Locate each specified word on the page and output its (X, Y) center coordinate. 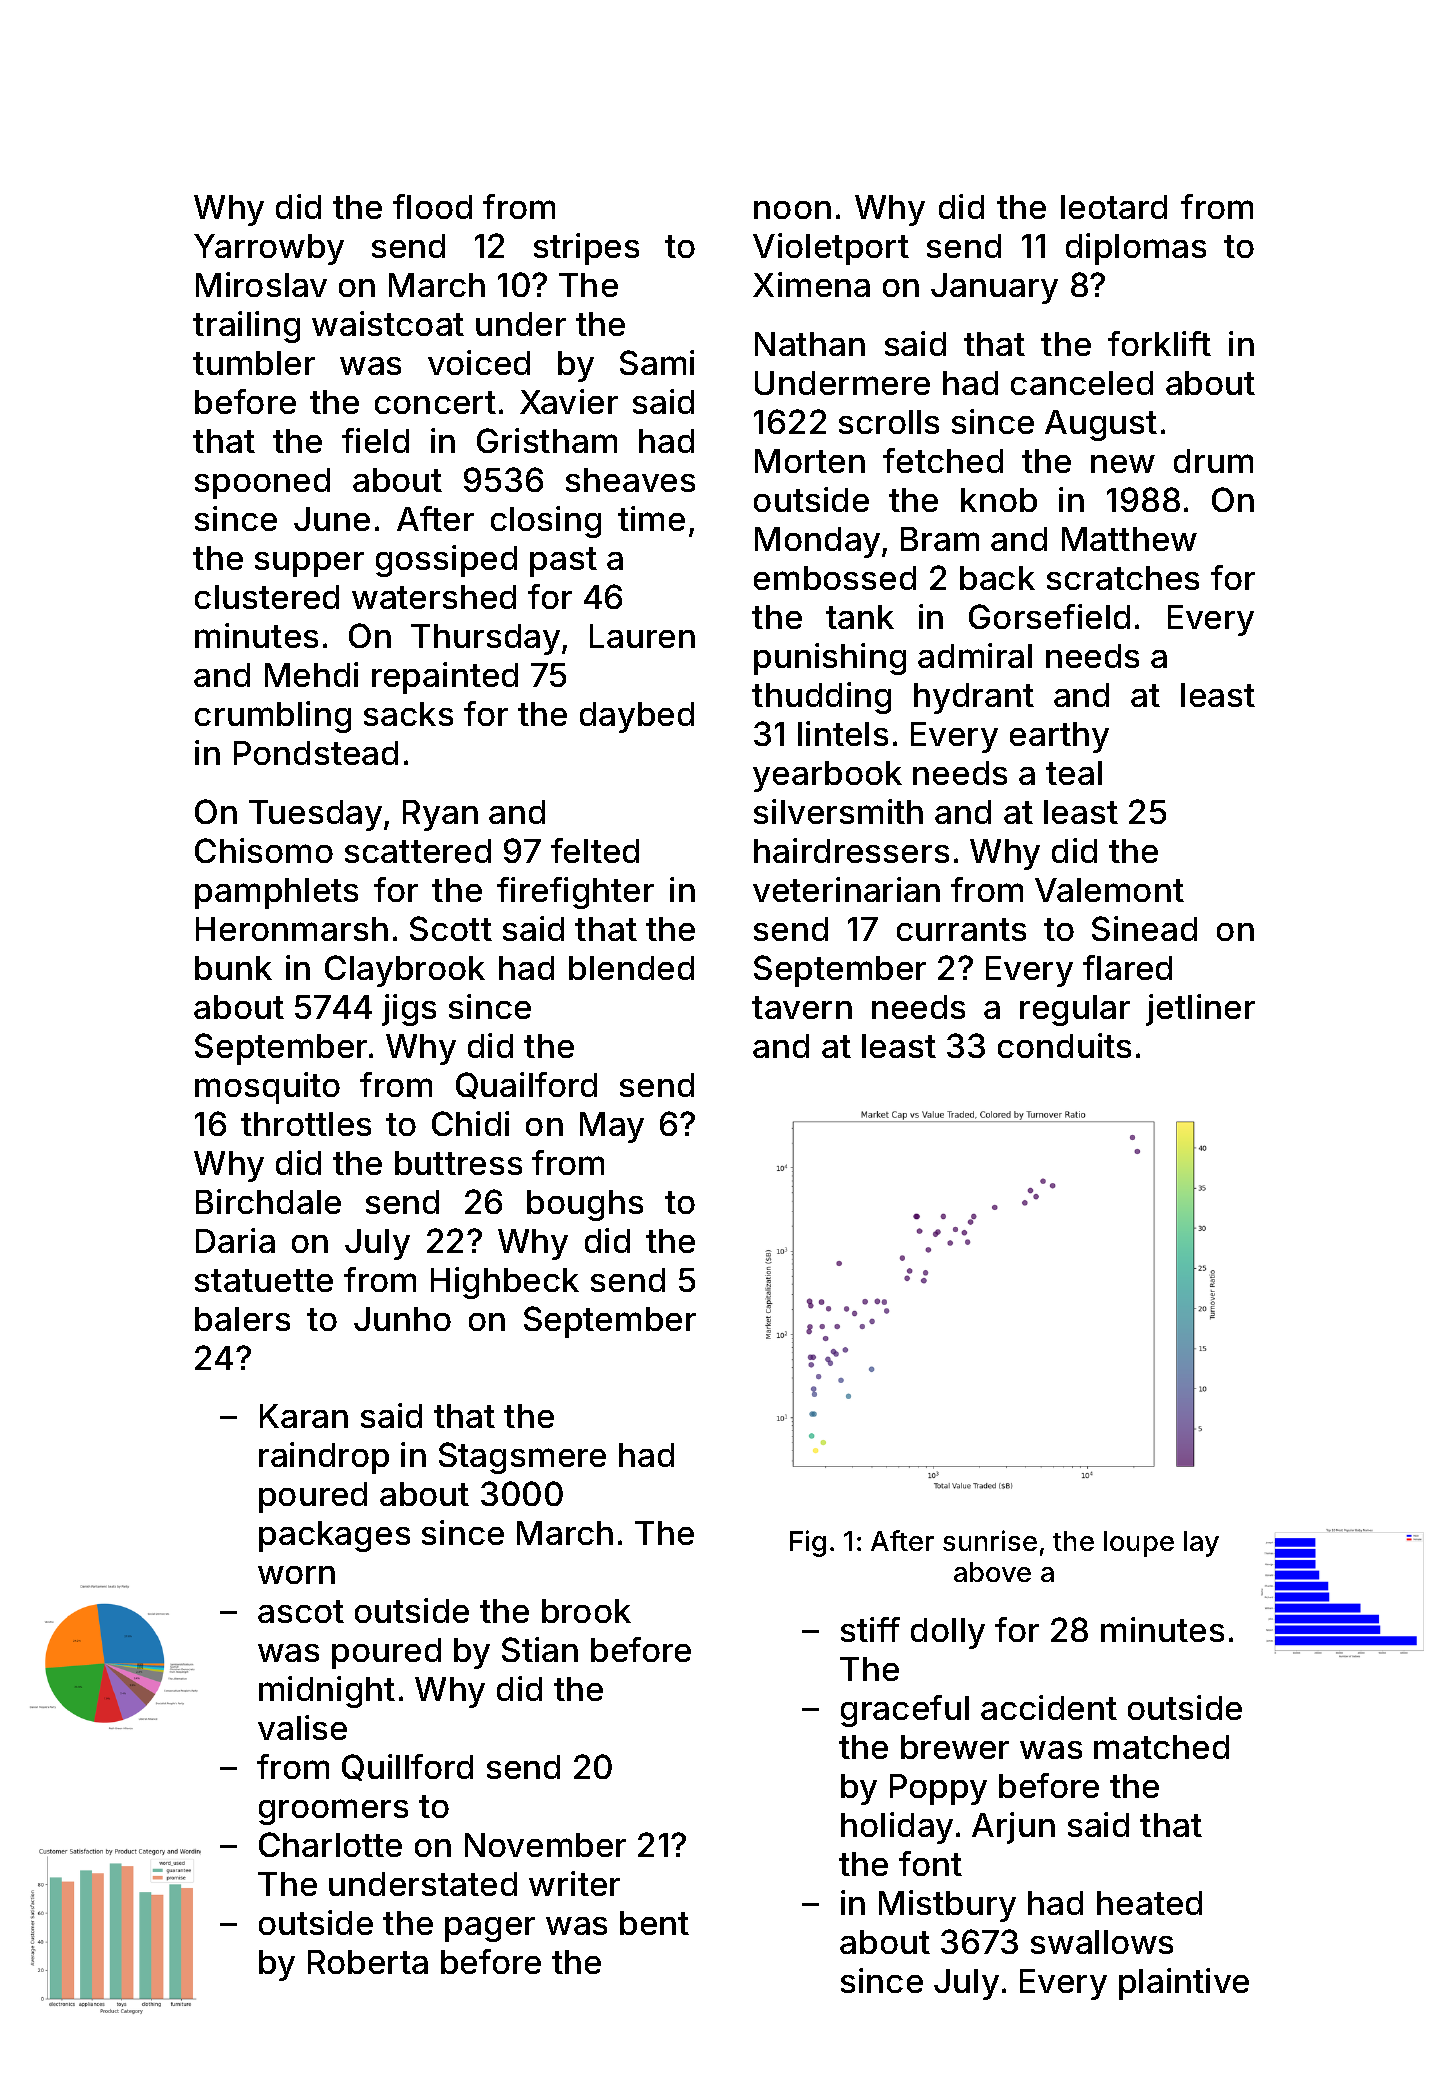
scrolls (889, 422)
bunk (233, 968)
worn (296, 1575)
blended (631, 968)
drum (1213, 461)
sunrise (990, 1540)
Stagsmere (522, 1458)
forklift (1159, 343)
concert (435, 402)
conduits (1064, 1045)
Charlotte (330, 1844)
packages (334, 1536)
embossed (835, 578)
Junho (402, 1319)
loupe (1139, 1544)
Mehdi (311, 674)
